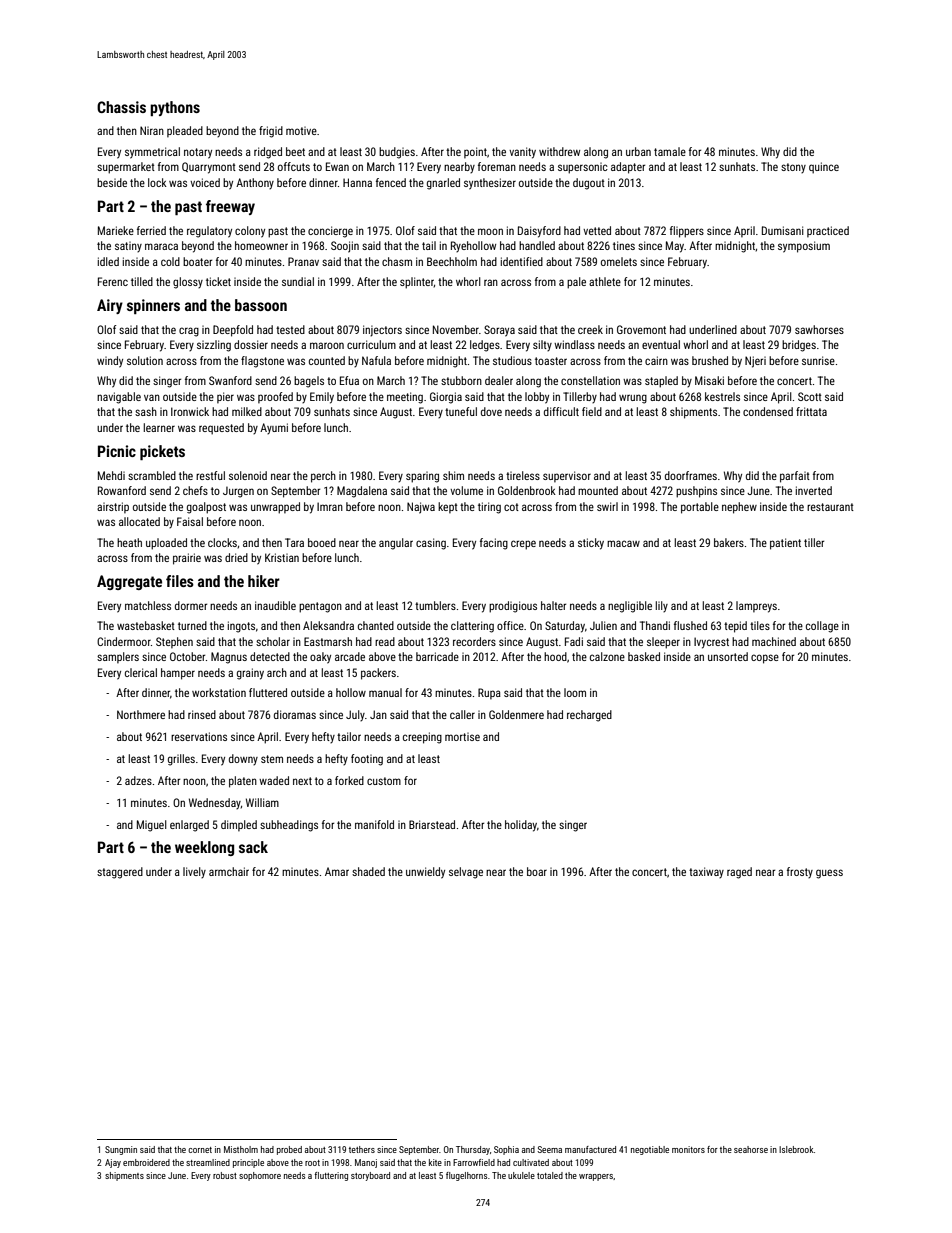 The height and width of the image is (1233, 952). What do you see at coordinates (422, 477) in the image?
I see `sparing` at bounding box center [422, 477].
